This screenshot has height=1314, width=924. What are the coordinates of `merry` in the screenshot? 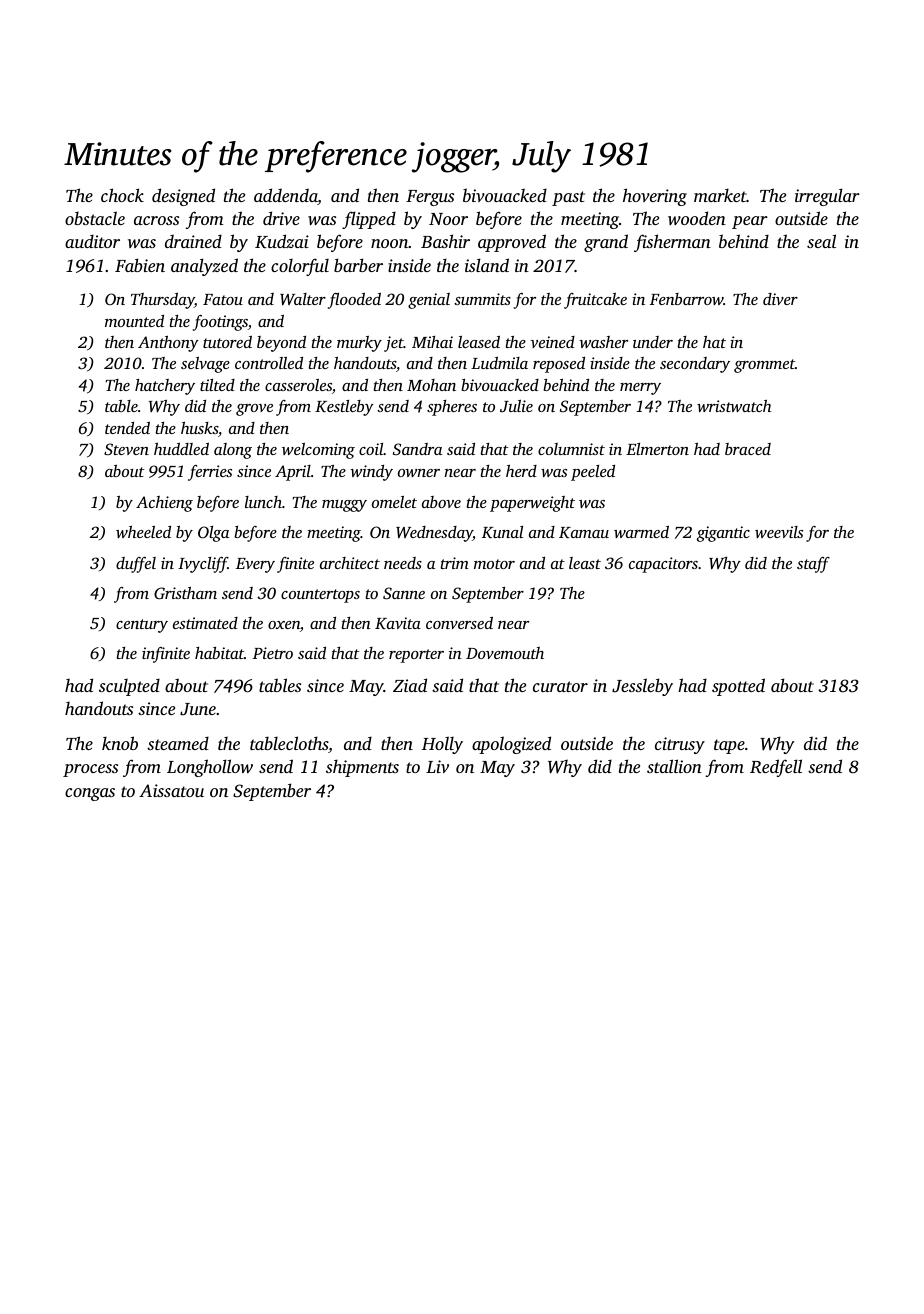 It's located at (640, 389).
